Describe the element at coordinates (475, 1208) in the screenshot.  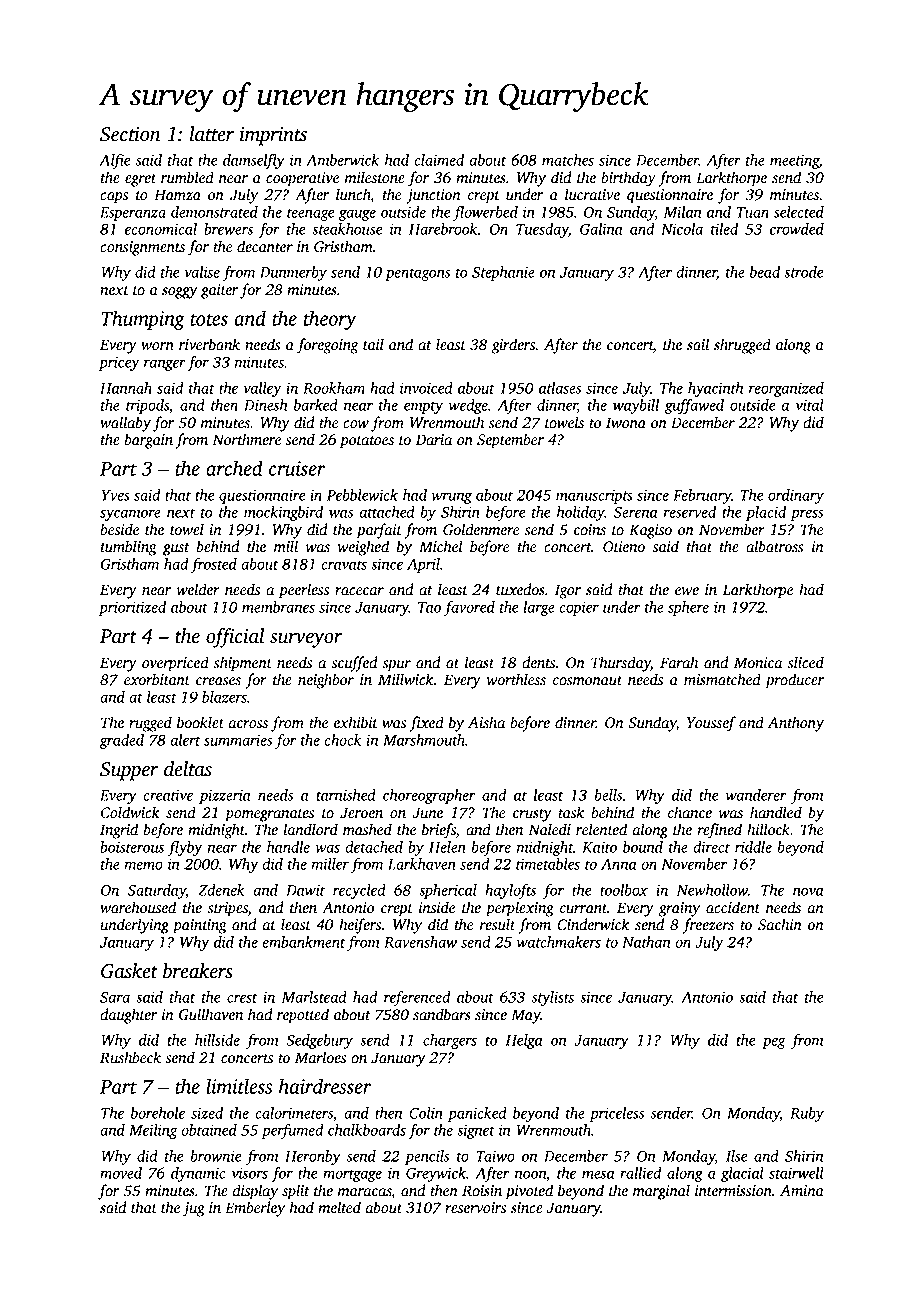
I see `reservoirs` at that location.
